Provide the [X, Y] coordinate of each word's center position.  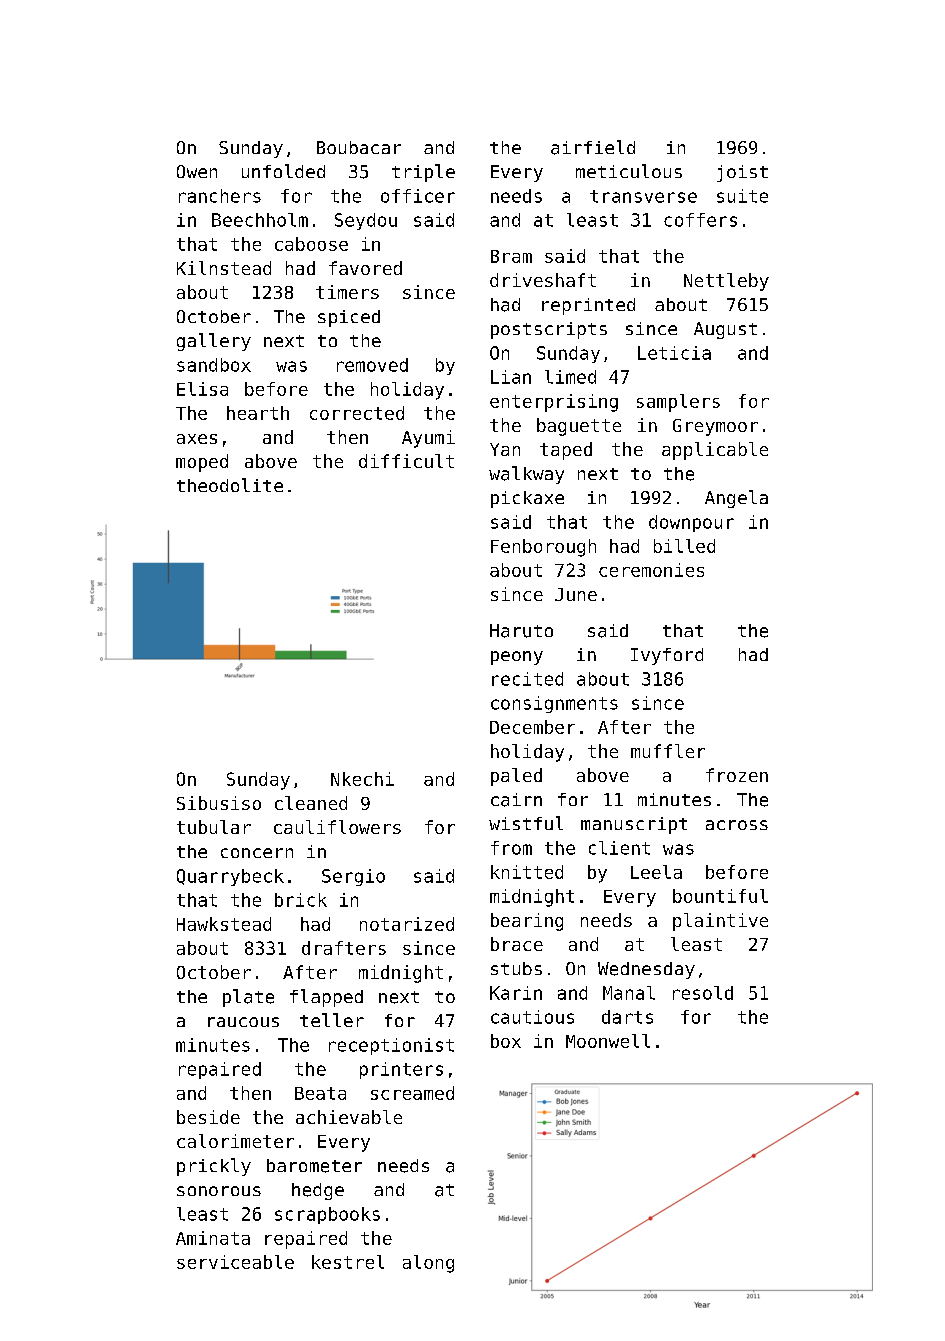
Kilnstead [224, 268]
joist [742, 173]
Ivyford [667, 656]
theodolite [230, 485]
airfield [593, 147]
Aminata [213, 1238]
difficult [406, 461]
